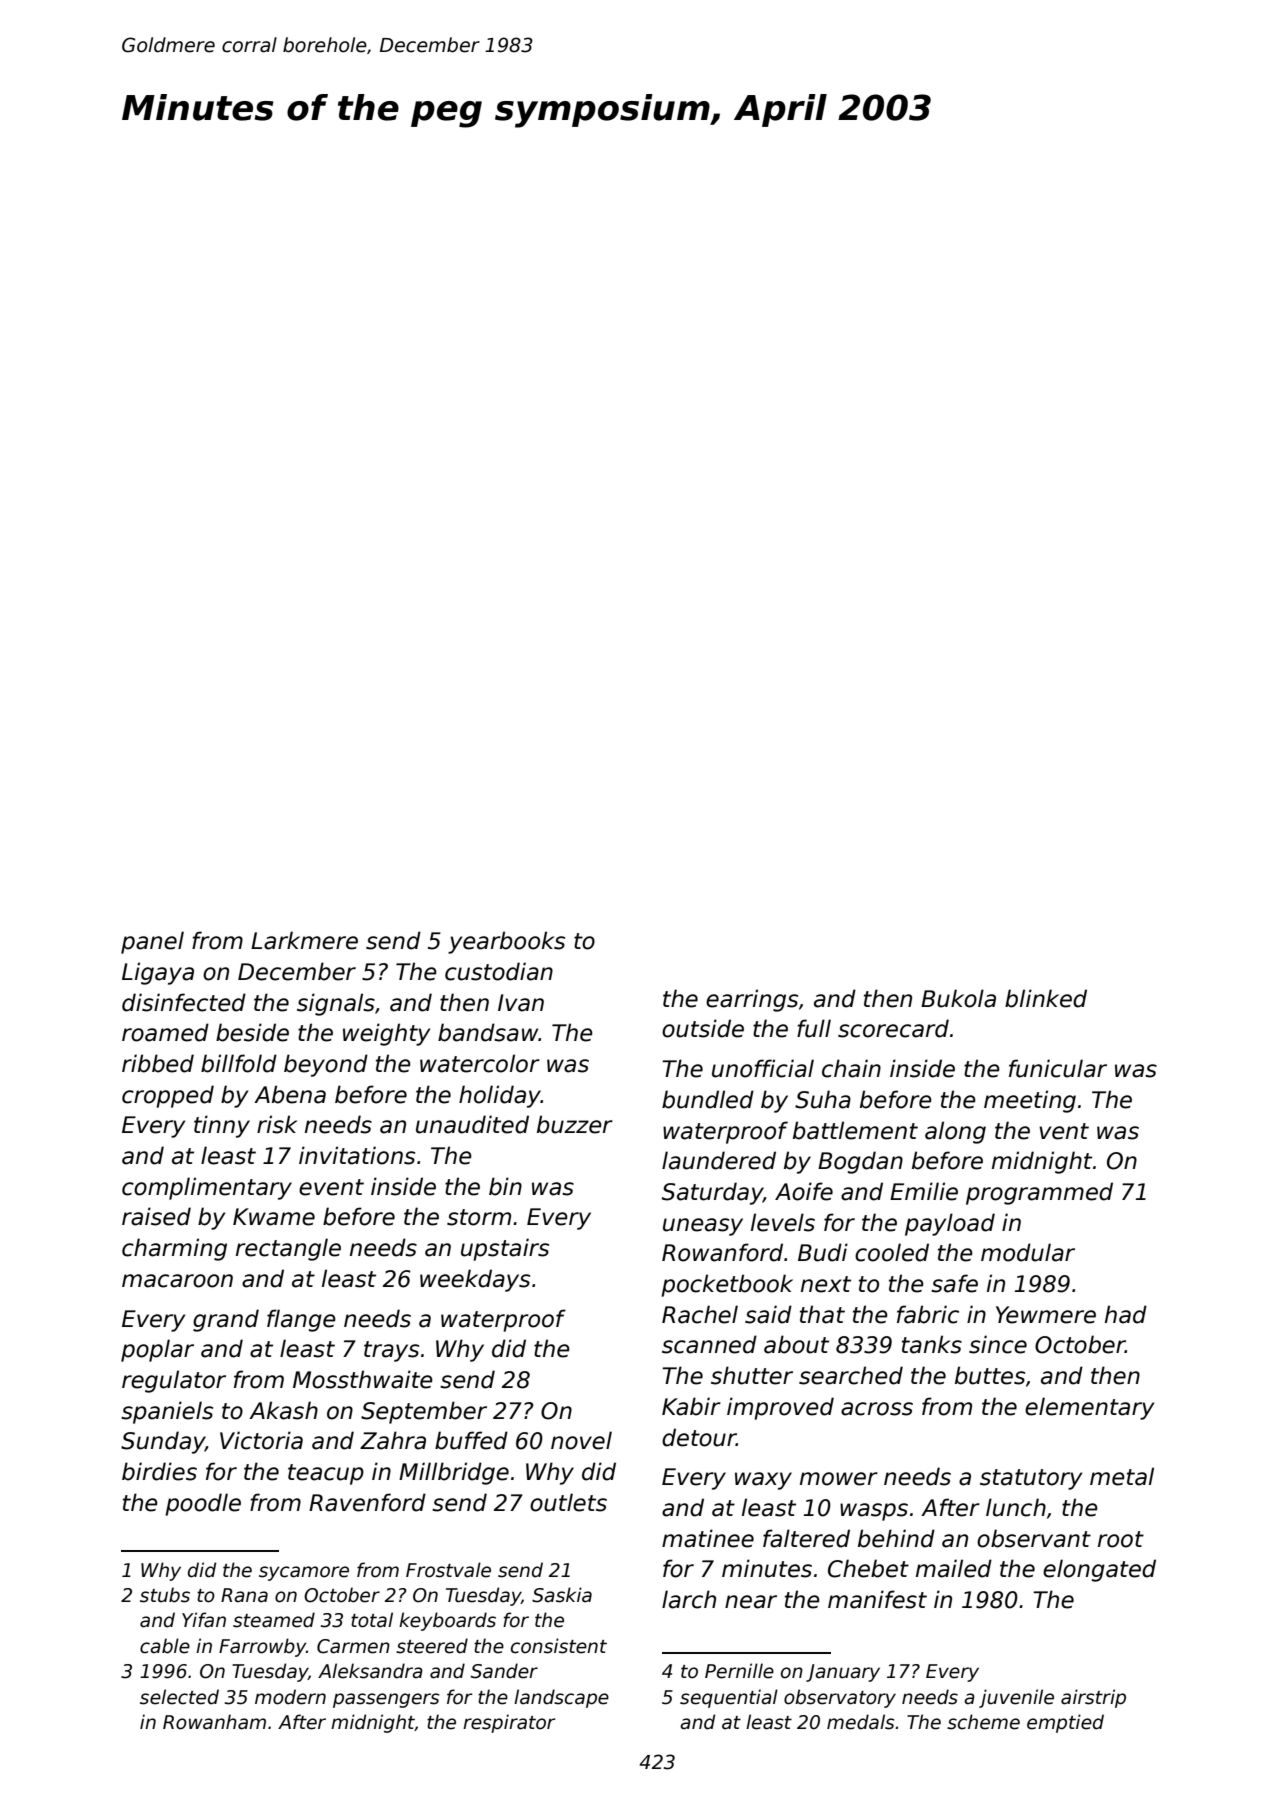 This image has width=1279, height=1809. Describe the element at coordinates (954, 1283) in the image. I see `safe` at that location.
